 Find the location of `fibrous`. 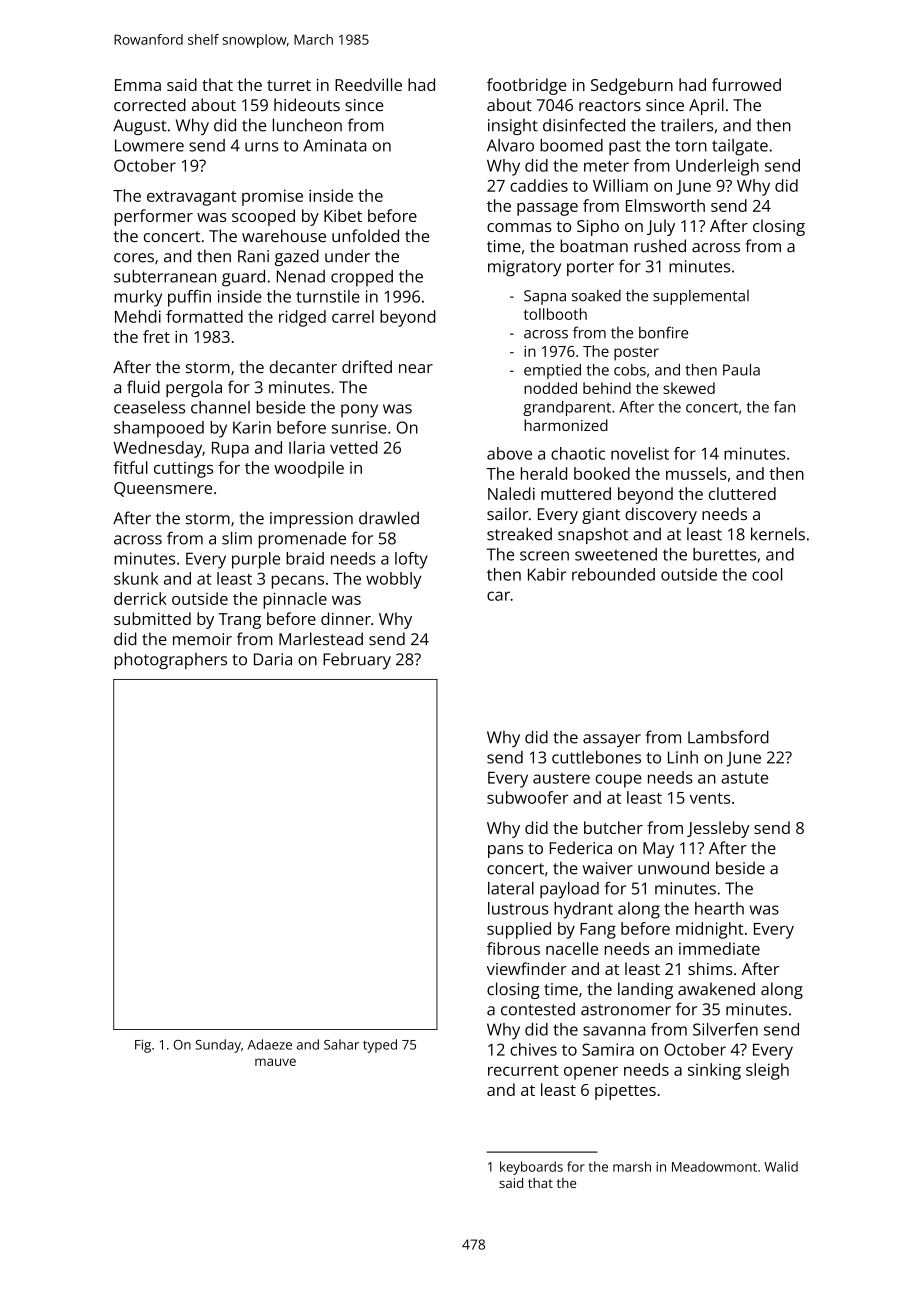

fibrous is located at coordinates (513, 948).
